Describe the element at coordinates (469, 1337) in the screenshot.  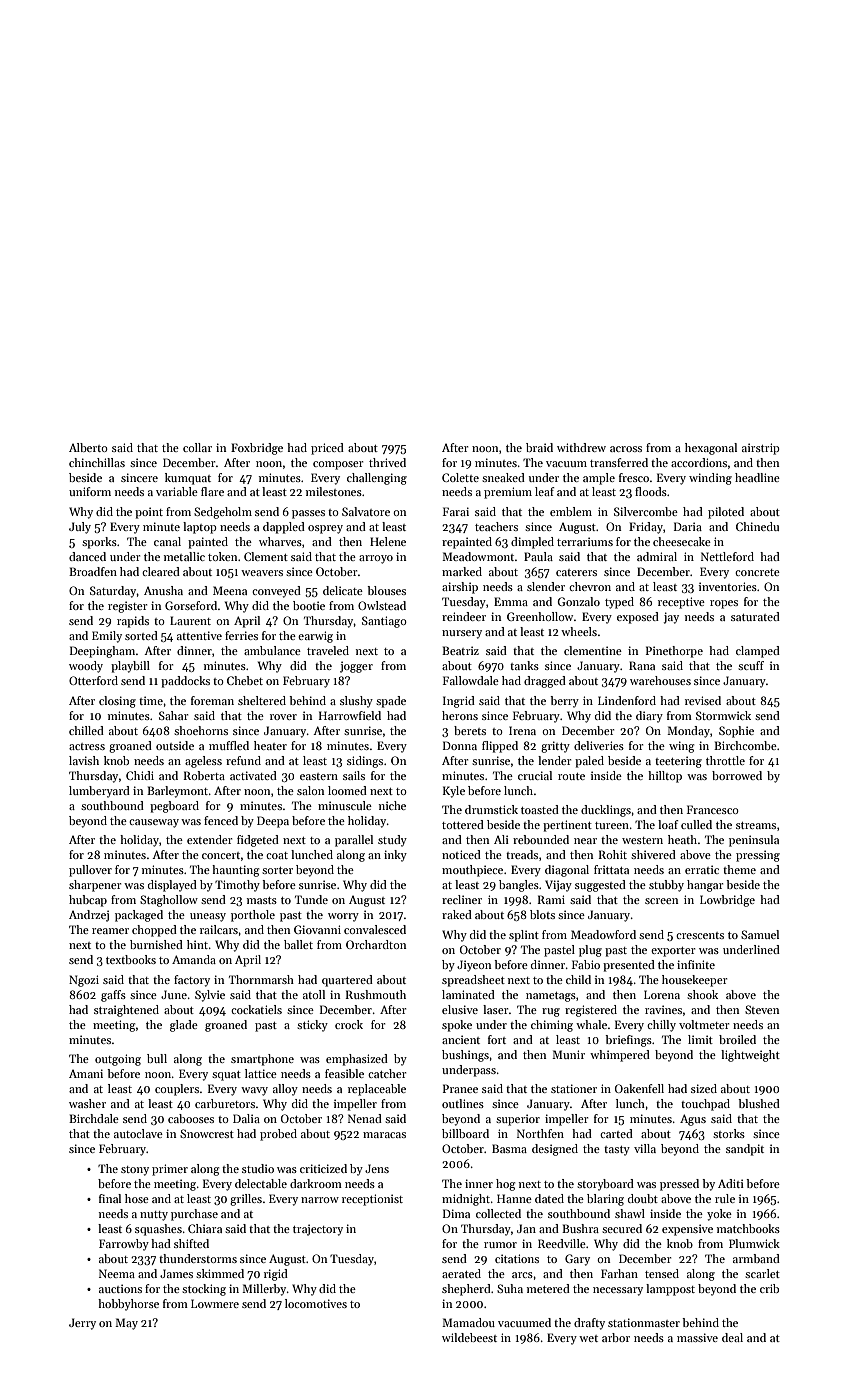
I see `wildebeest` at that location.
